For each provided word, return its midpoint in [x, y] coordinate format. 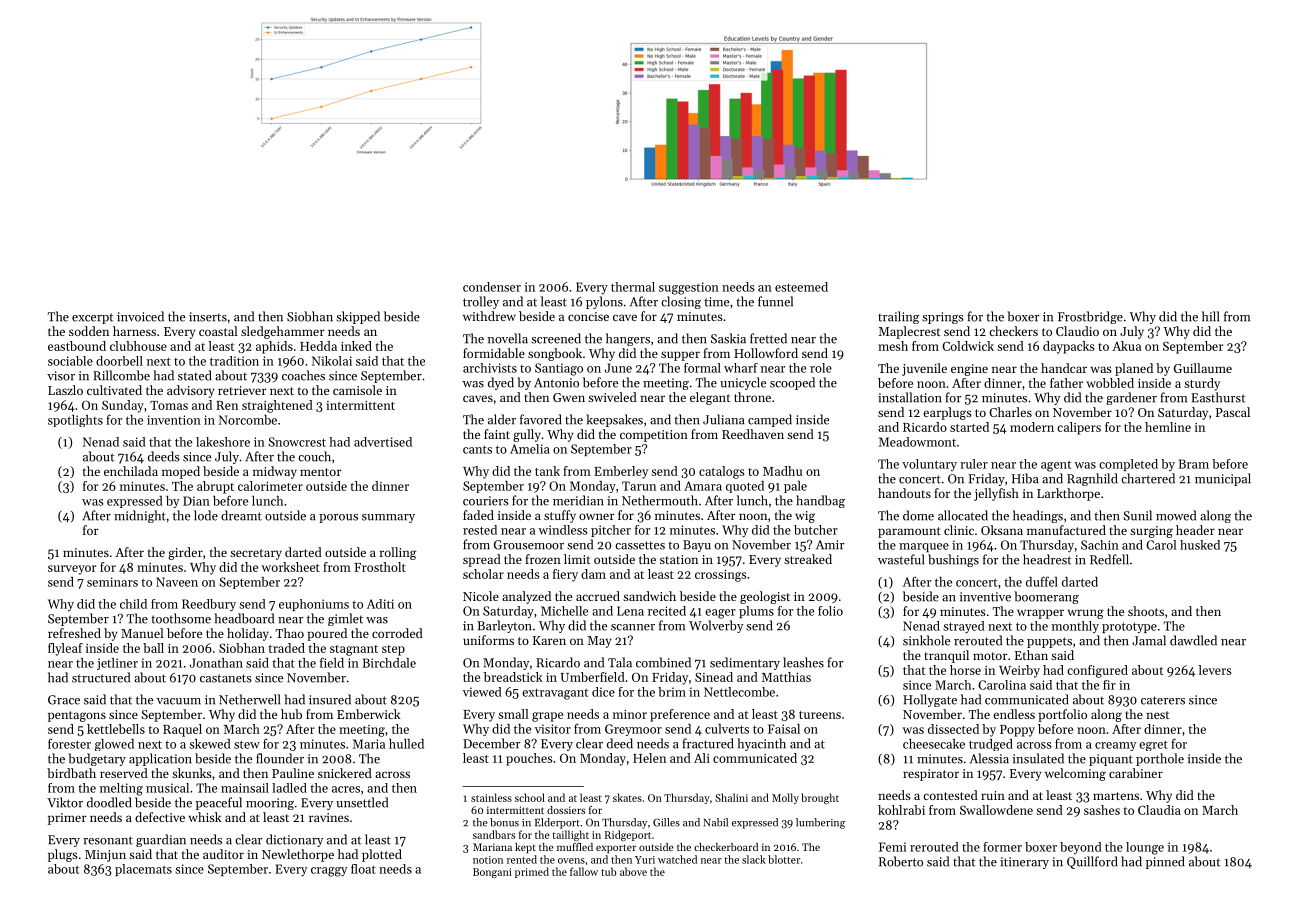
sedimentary [745, 663]
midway [275, 472]
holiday [248, 634]
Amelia [530, 449]
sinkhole [926, 640]
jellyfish [996, 494]
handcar [1064, 368]
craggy [329, 872]
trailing [898, 317]
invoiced [140, 316]
